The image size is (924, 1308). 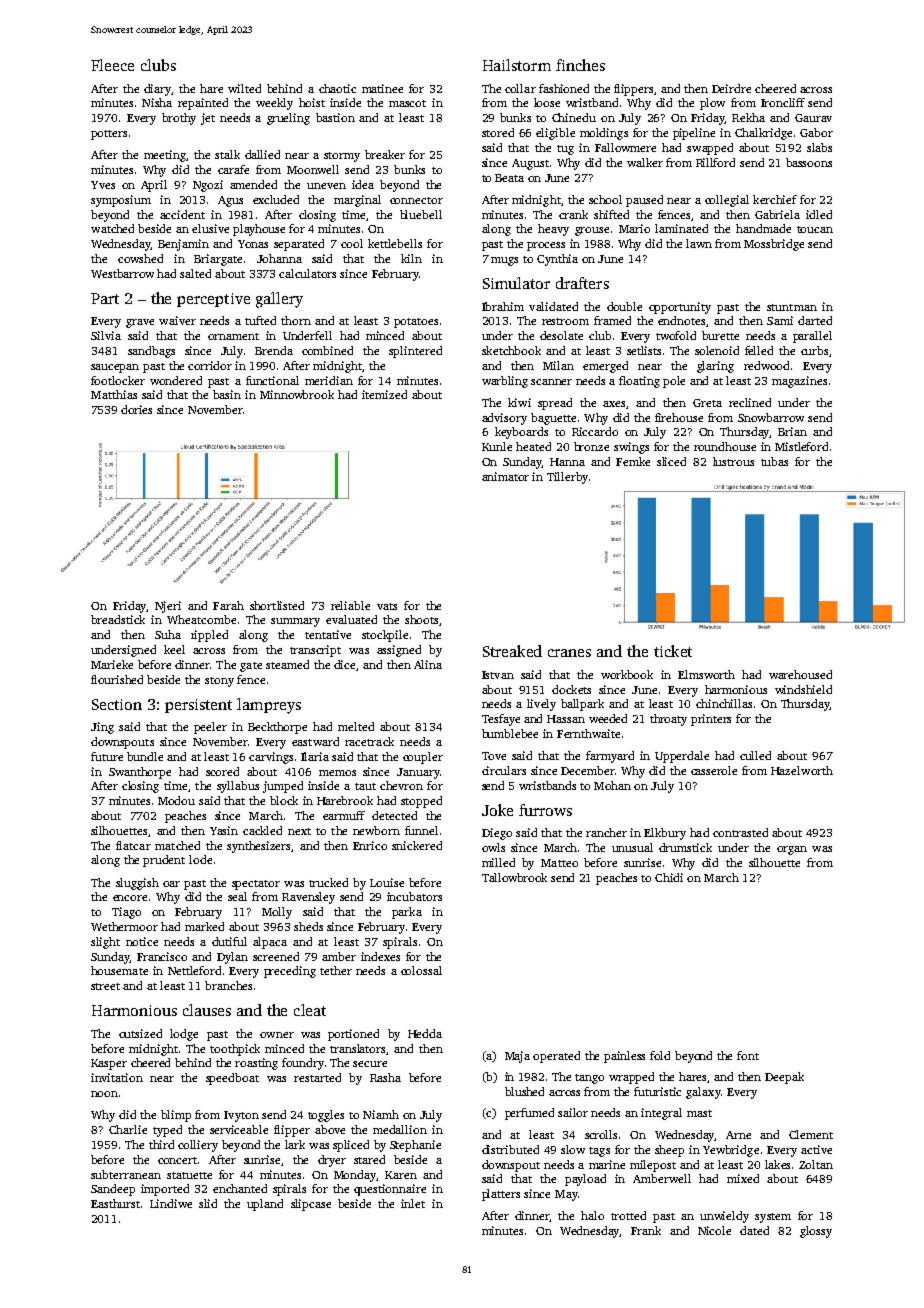 What do you see at coordinates (382, 88) in the screenshot?
I see `matinee` at bounding box center [382, 88].
